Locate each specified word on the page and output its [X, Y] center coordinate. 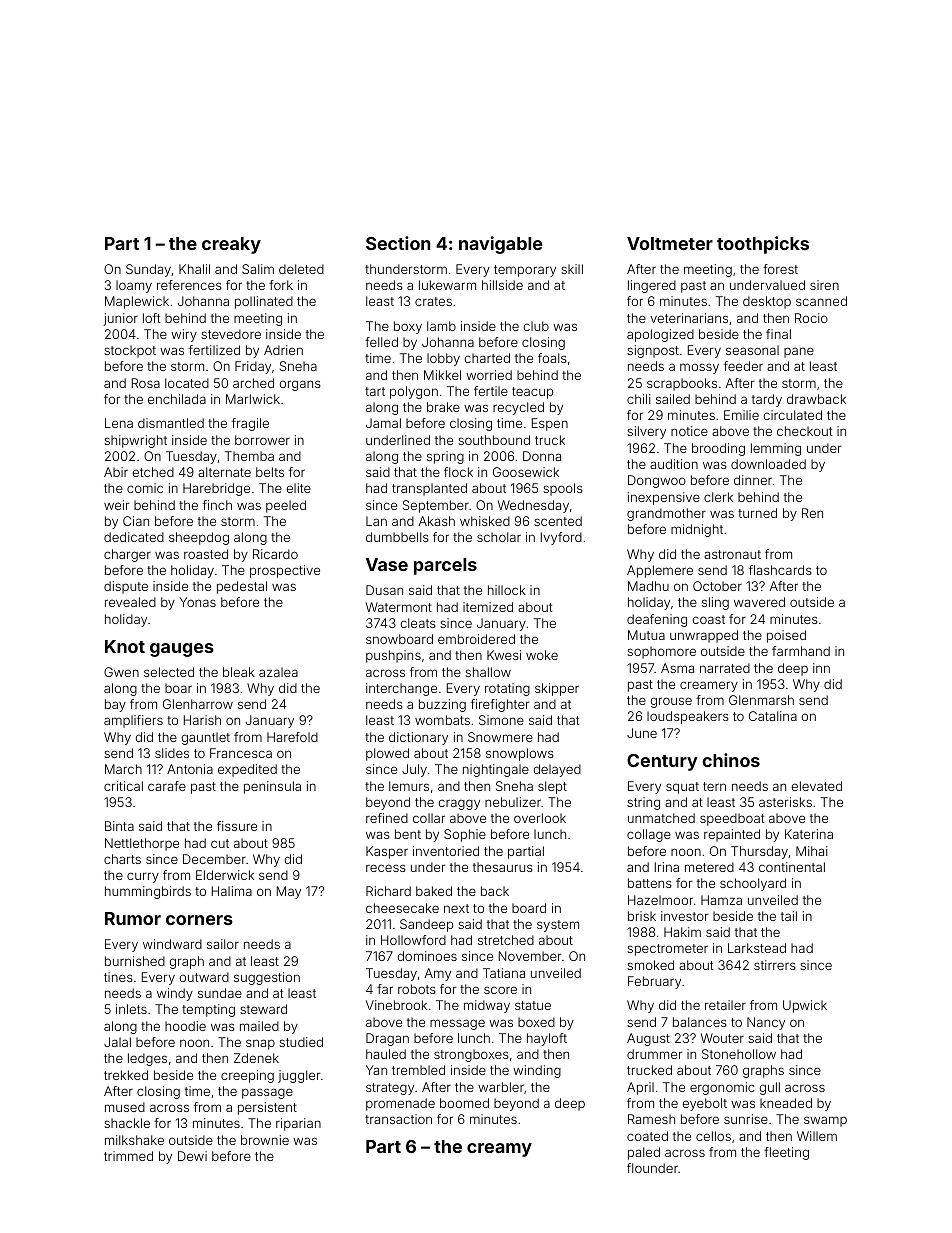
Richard [388, 891]
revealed [130, 602]
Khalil [194, 269]
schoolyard [753, 884]
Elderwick [225, 875]
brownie [265, 1140]
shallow [488, 672]
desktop [767, 302]
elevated [816, 786]
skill [572, 269]
